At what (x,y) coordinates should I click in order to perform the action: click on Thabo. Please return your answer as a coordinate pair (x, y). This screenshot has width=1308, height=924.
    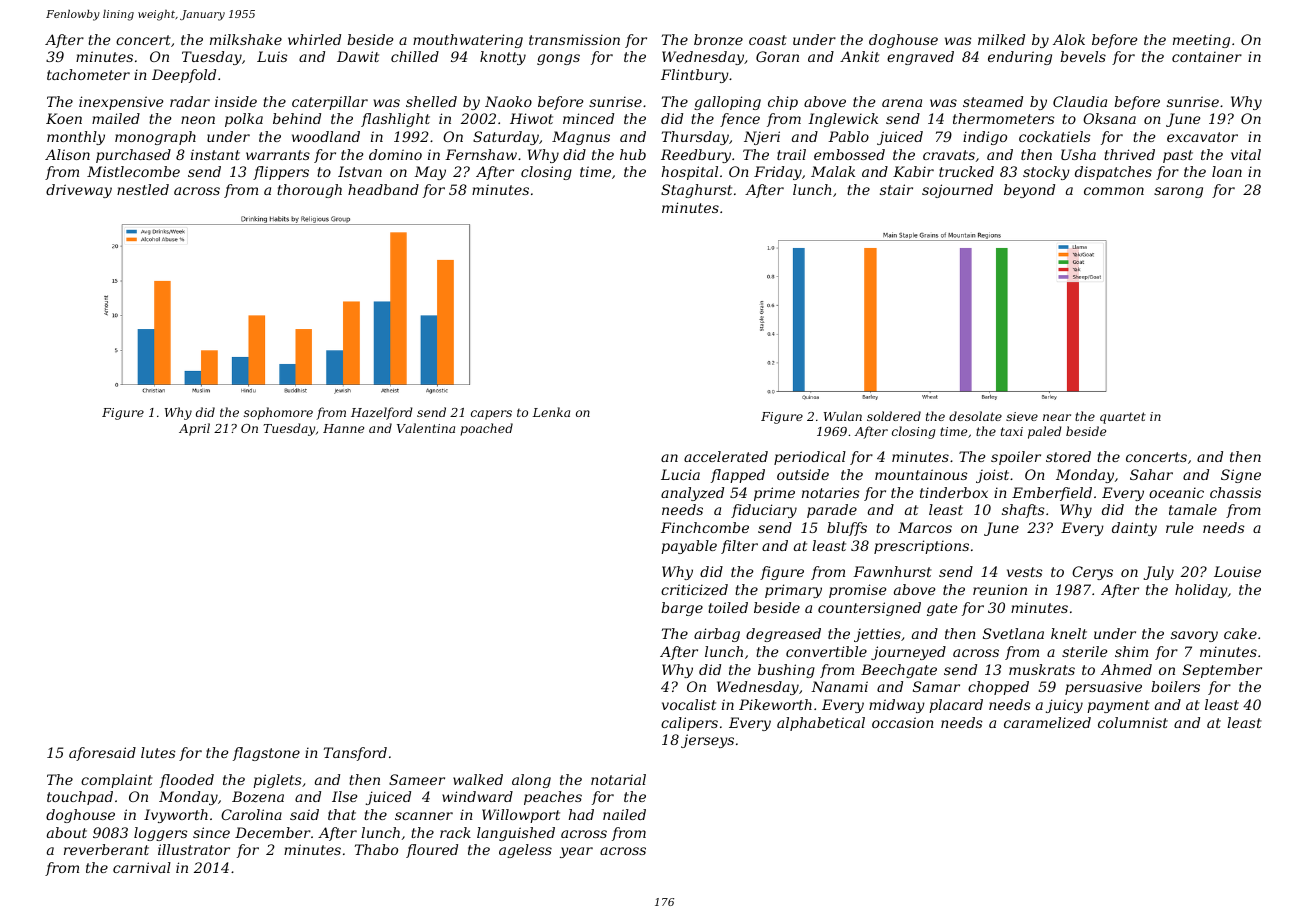
    Looking at the image, I should click on (376, 849).
